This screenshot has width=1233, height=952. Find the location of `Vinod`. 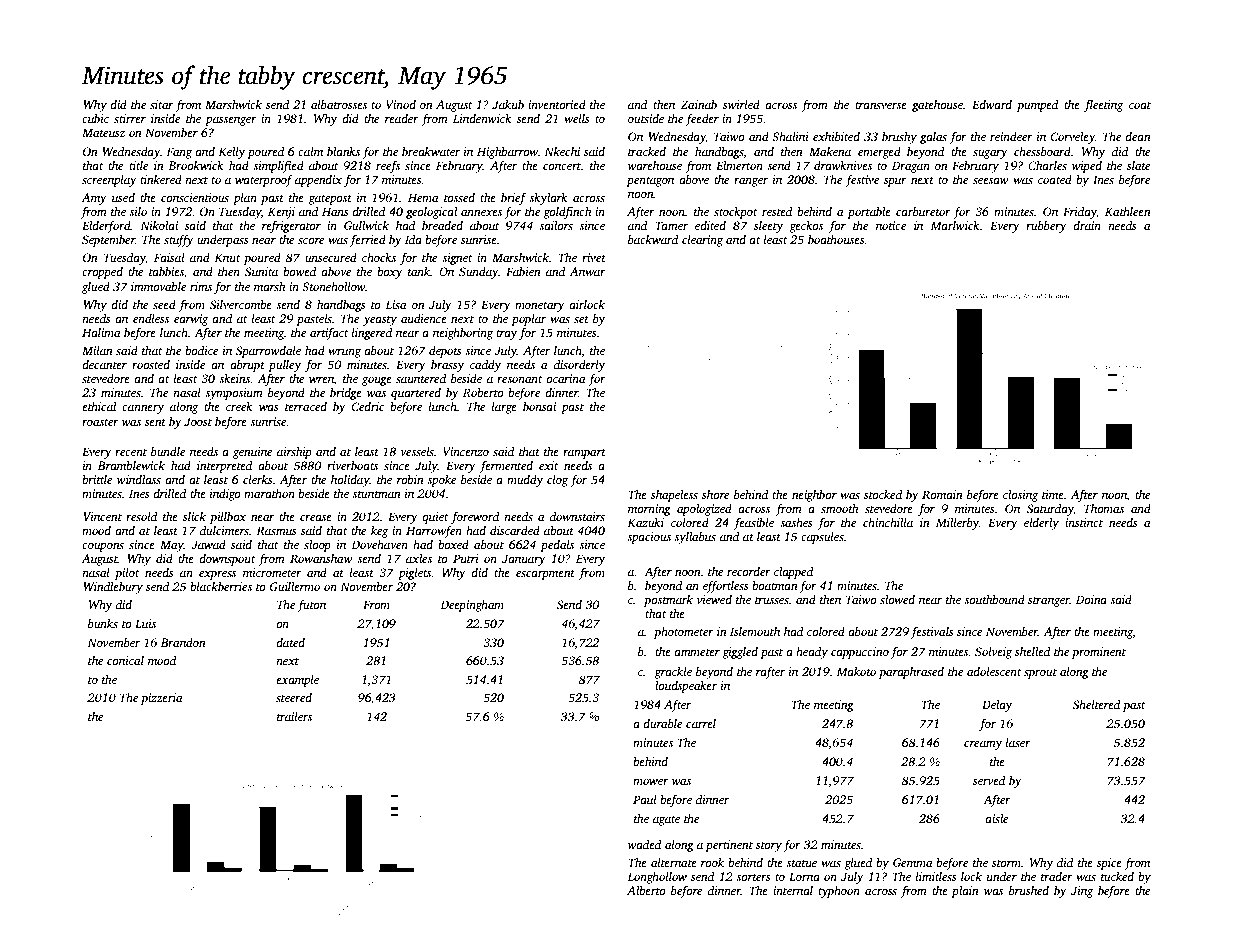

Vinod is located at coordinates (401, 104).
